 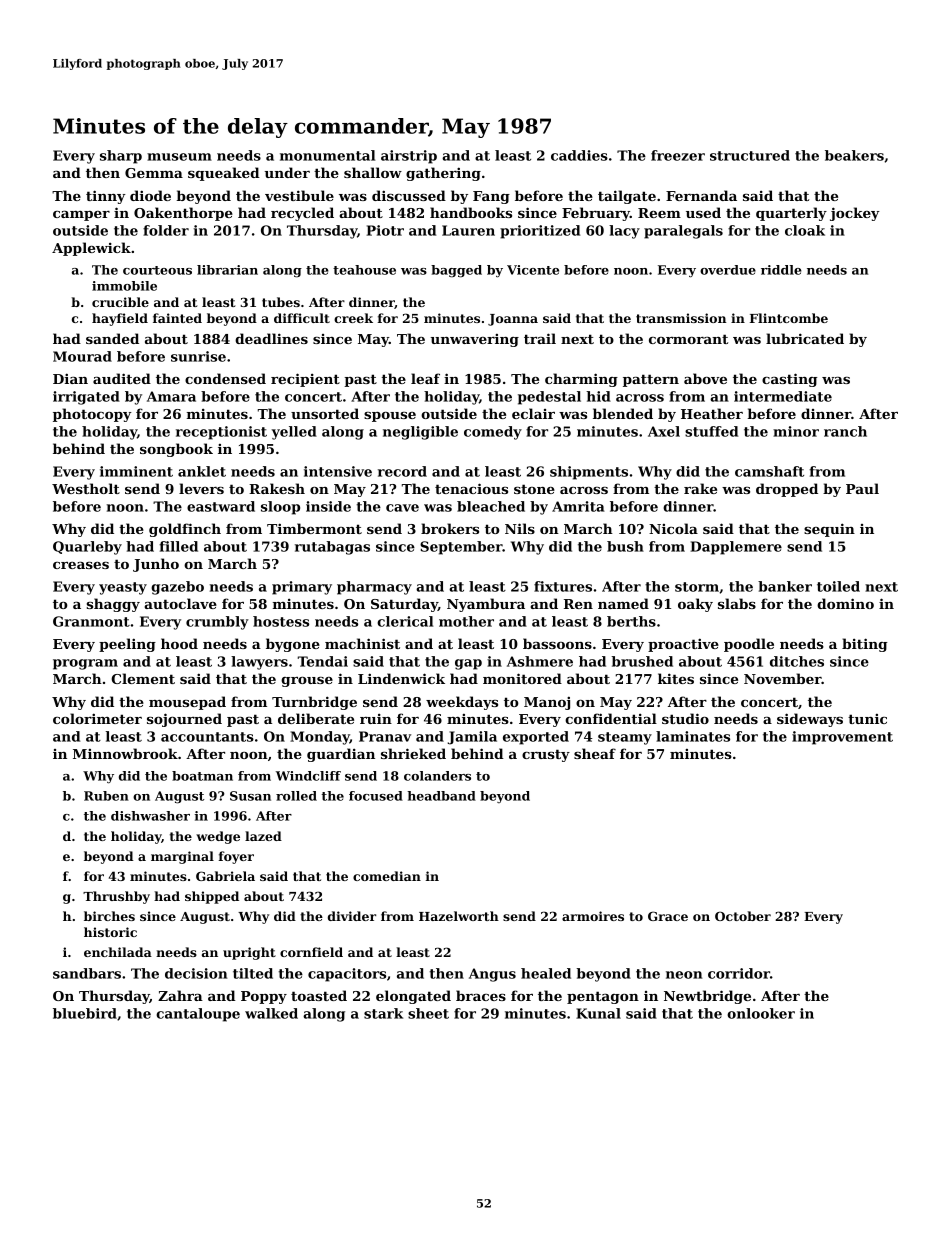 I want to click on Minnowbrook, so click(x=125, y=753).
